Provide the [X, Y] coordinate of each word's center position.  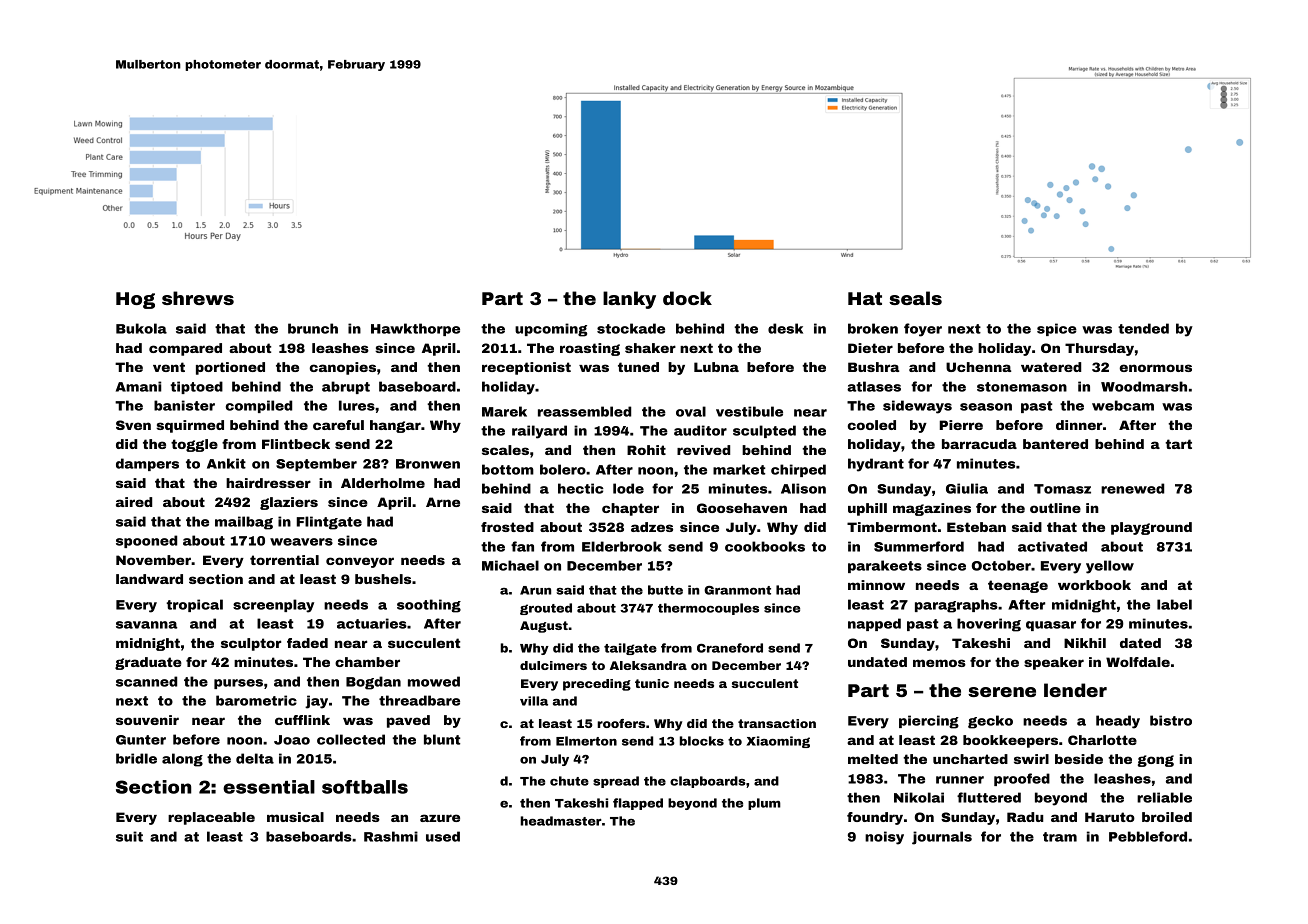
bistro [1171, 720]
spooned [146, 541]
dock [687, 298]
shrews [198, 298]
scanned [146, 681]
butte [665, 590]
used [443, 836]
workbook [1094, 585]
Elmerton [586, 741]
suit [129, 836]
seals [915, 298]
